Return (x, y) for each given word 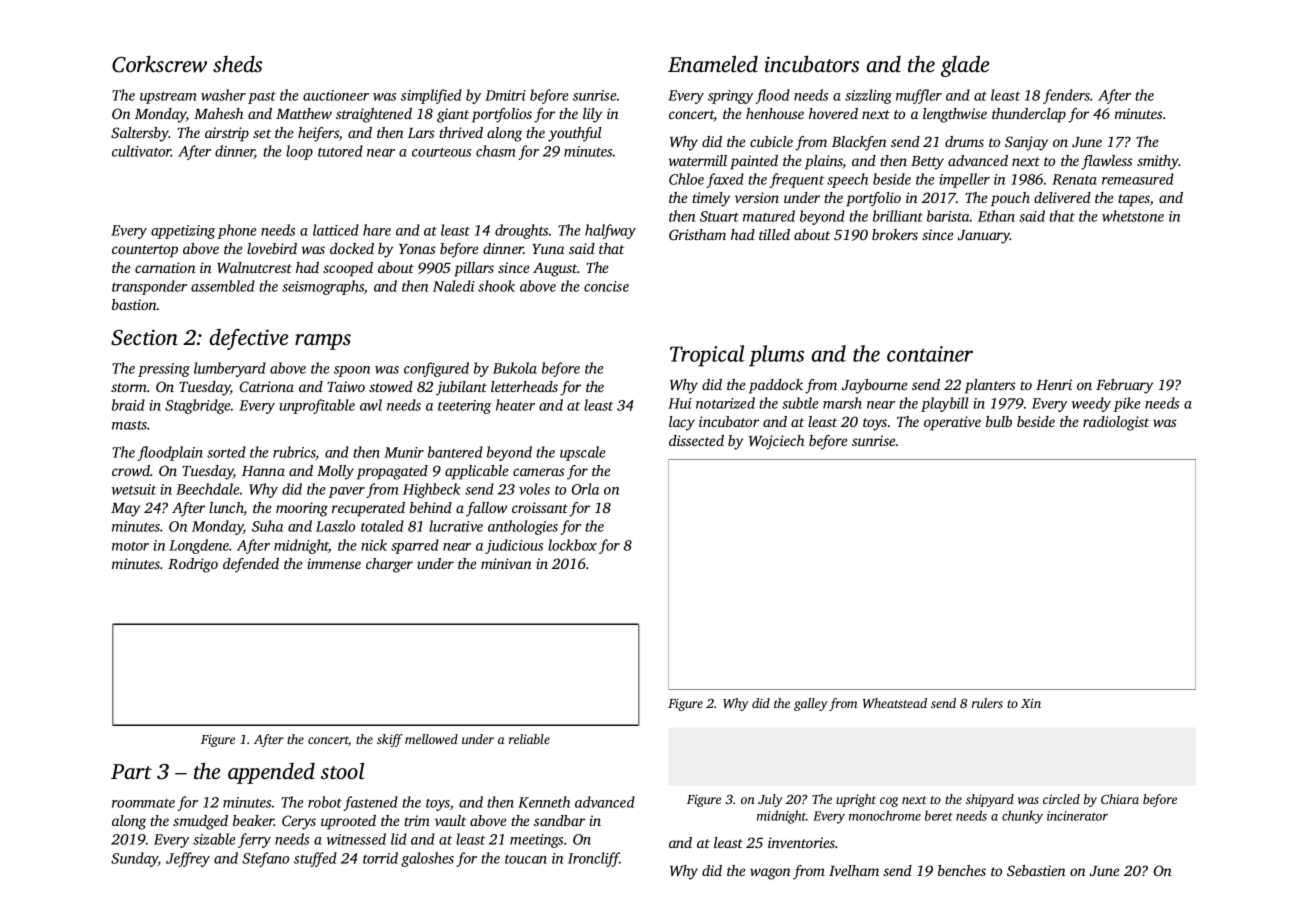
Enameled (713, 63)
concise (606, 286)
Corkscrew (159, 64)
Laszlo (335, 526)
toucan (526, 859)
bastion (134, 304)
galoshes (427, 859)
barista (948, 216)
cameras (538, 472)
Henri (1054, 384)
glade (965, 66)
